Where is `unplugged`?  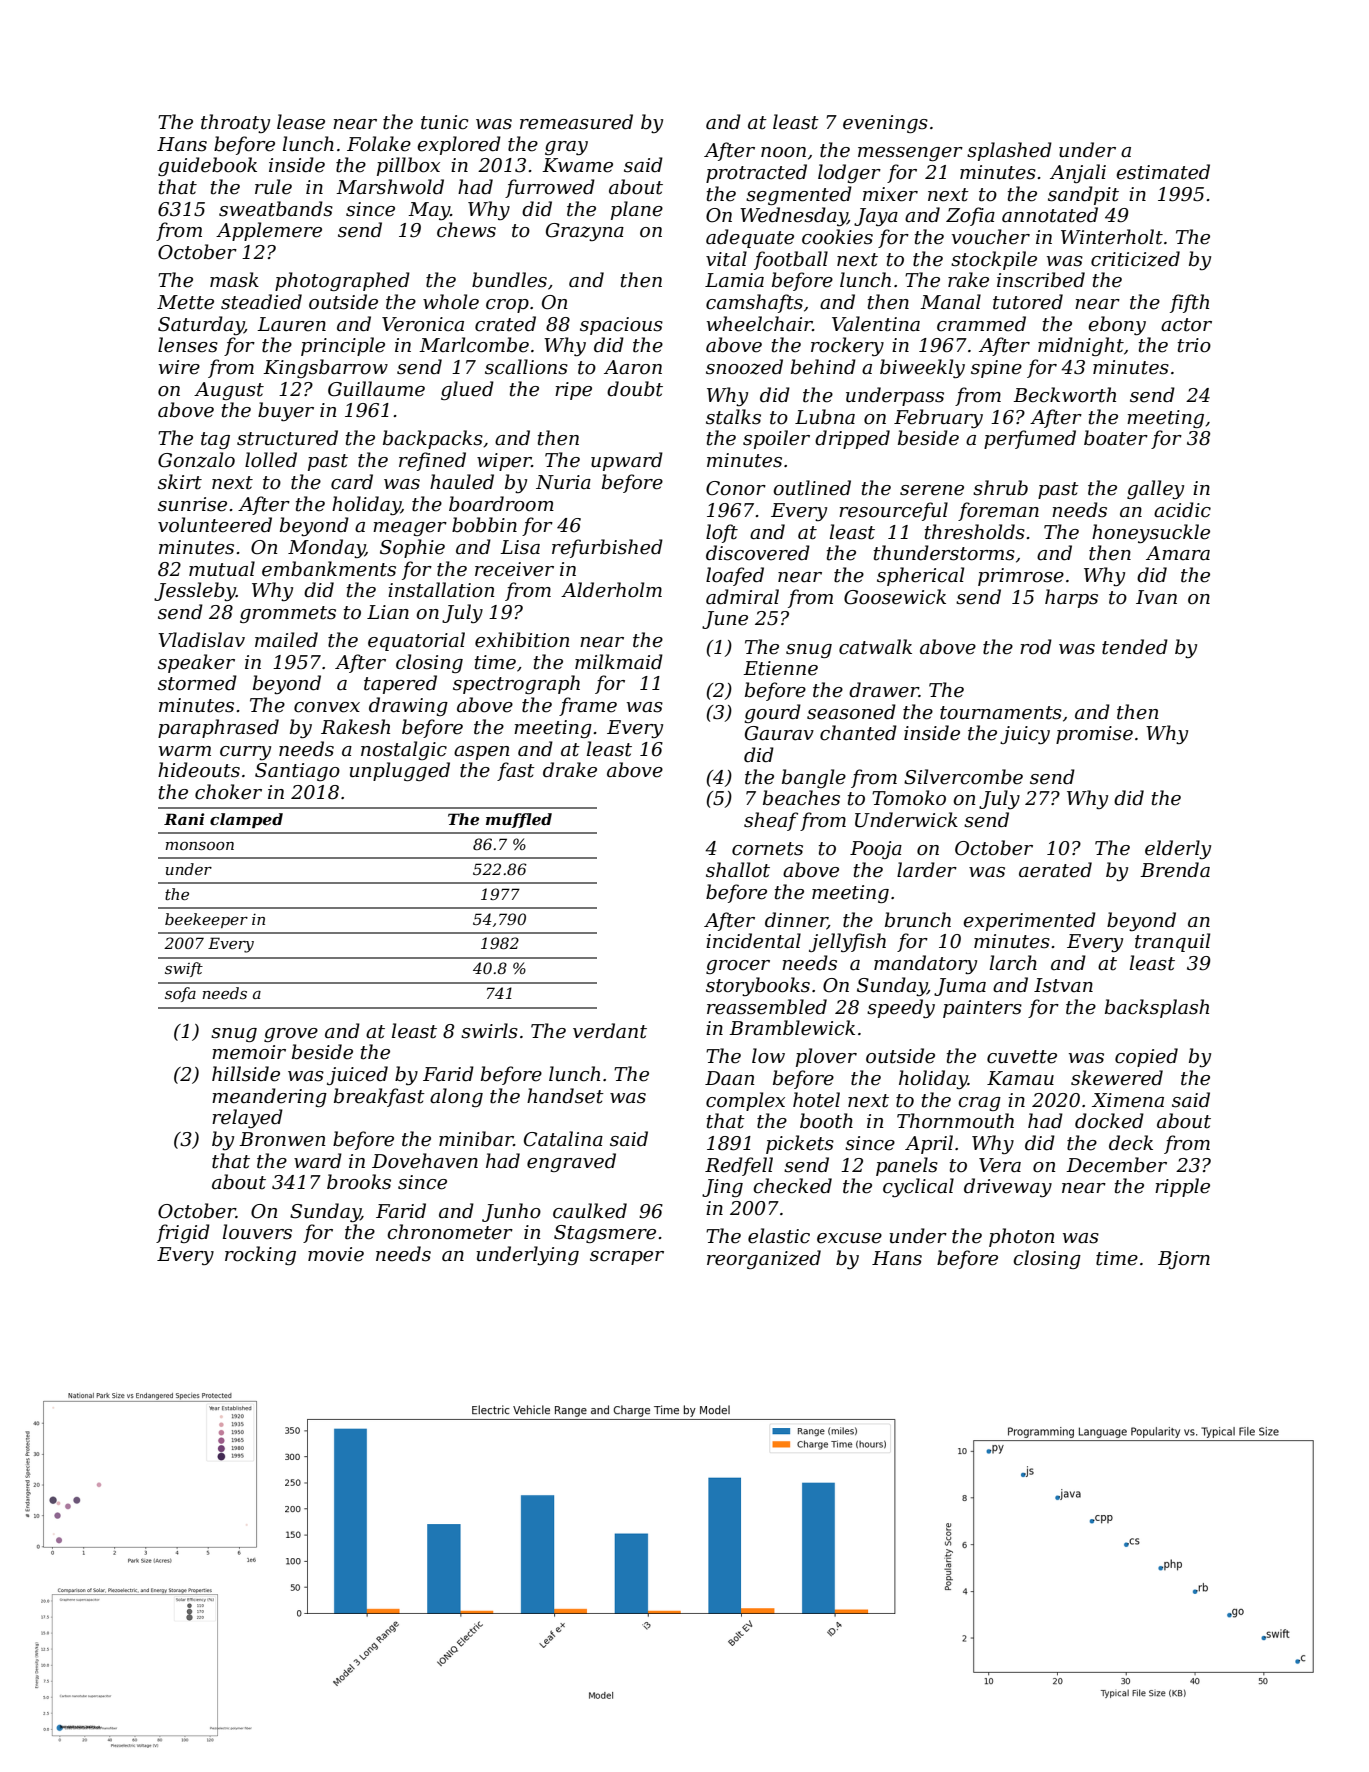 unplugged is located at coordinates (399, 771).
